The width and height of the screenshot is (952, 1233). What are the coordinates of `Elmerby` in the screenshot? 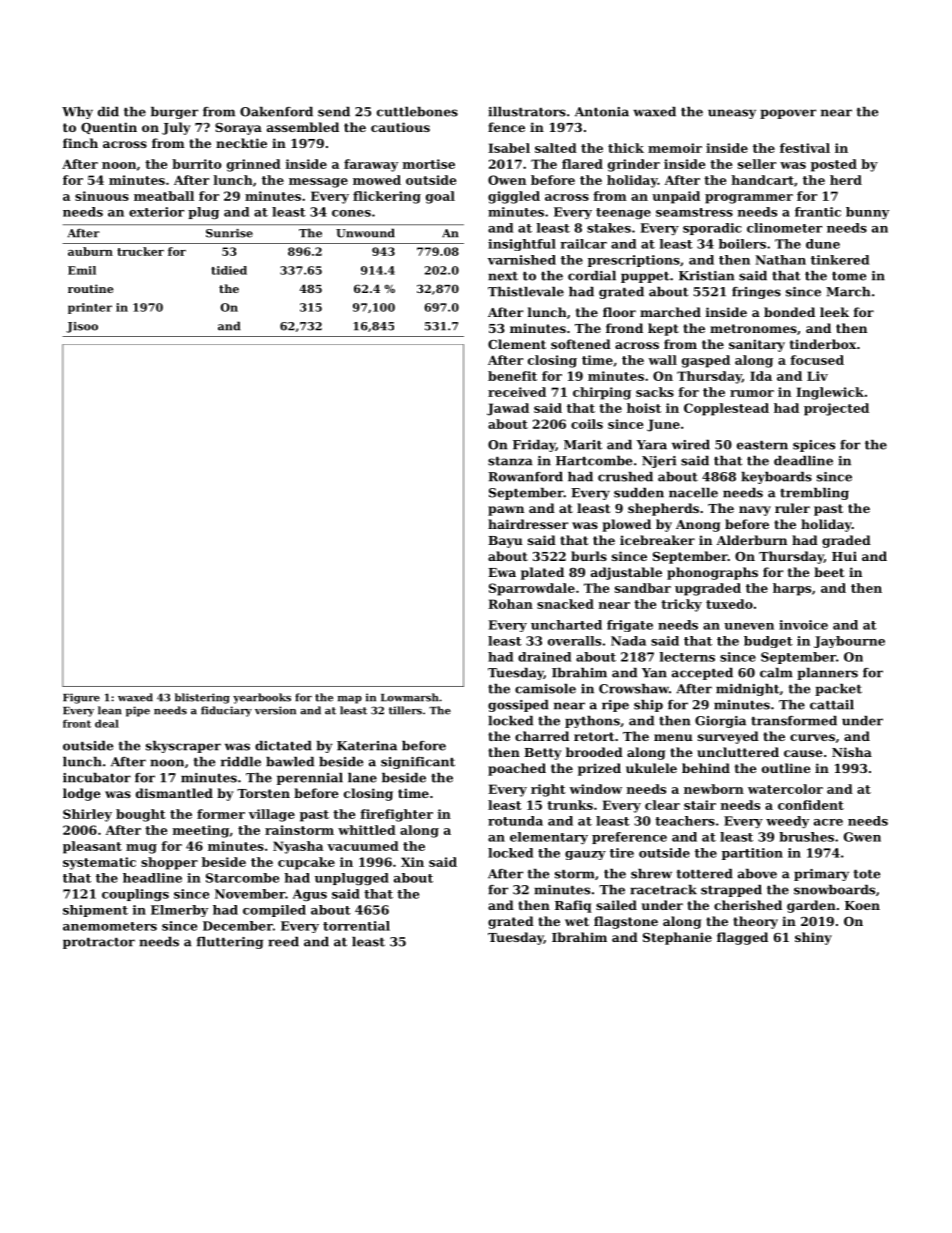 It's located at (179, 911).
